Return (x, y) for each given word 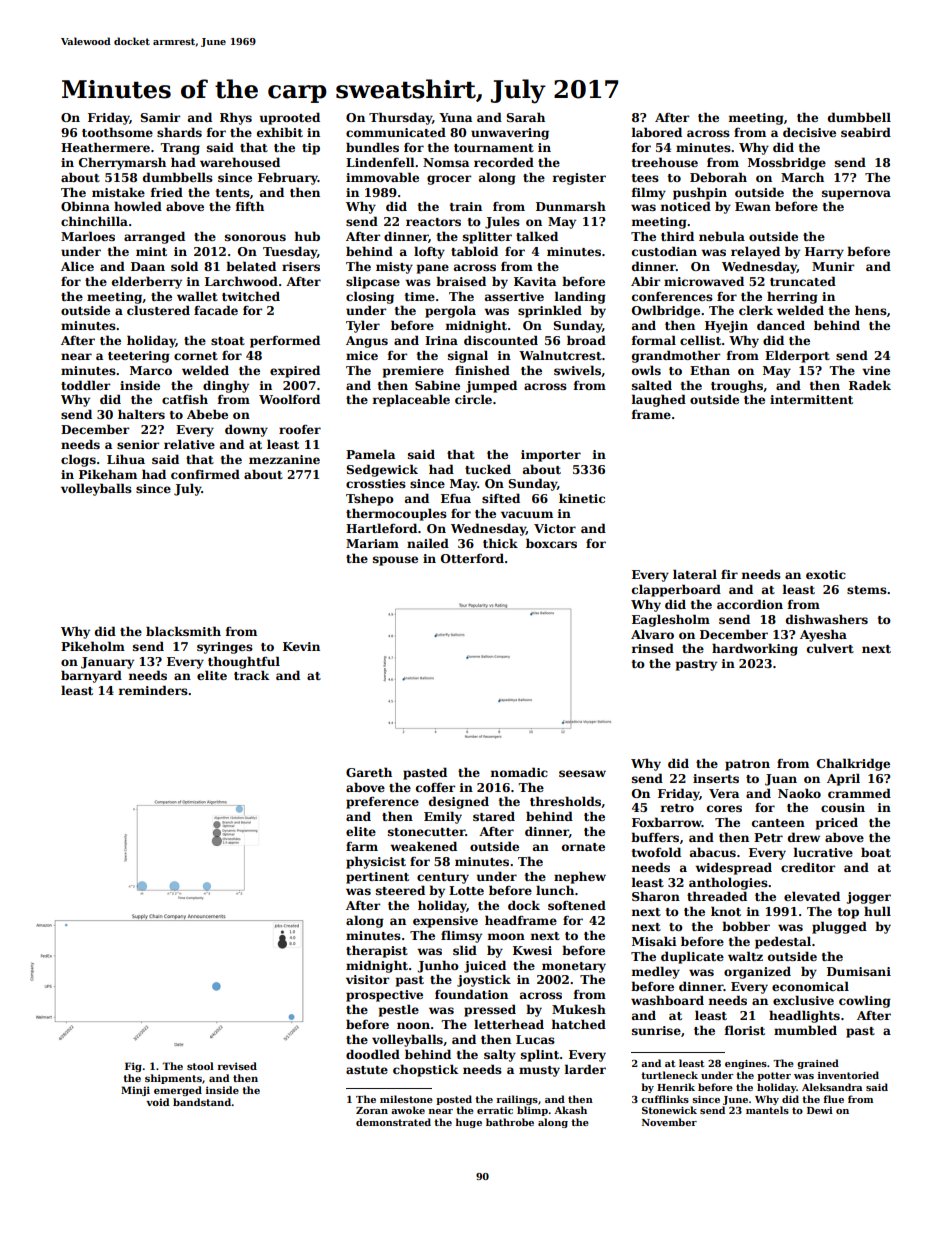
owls (646, 370)
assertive (514, 296)
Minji (135, 1091)
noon (413, 1025)
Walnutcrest (560, 355)
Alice (77, 266)
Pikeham (108, 474)
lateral (695, 574)
